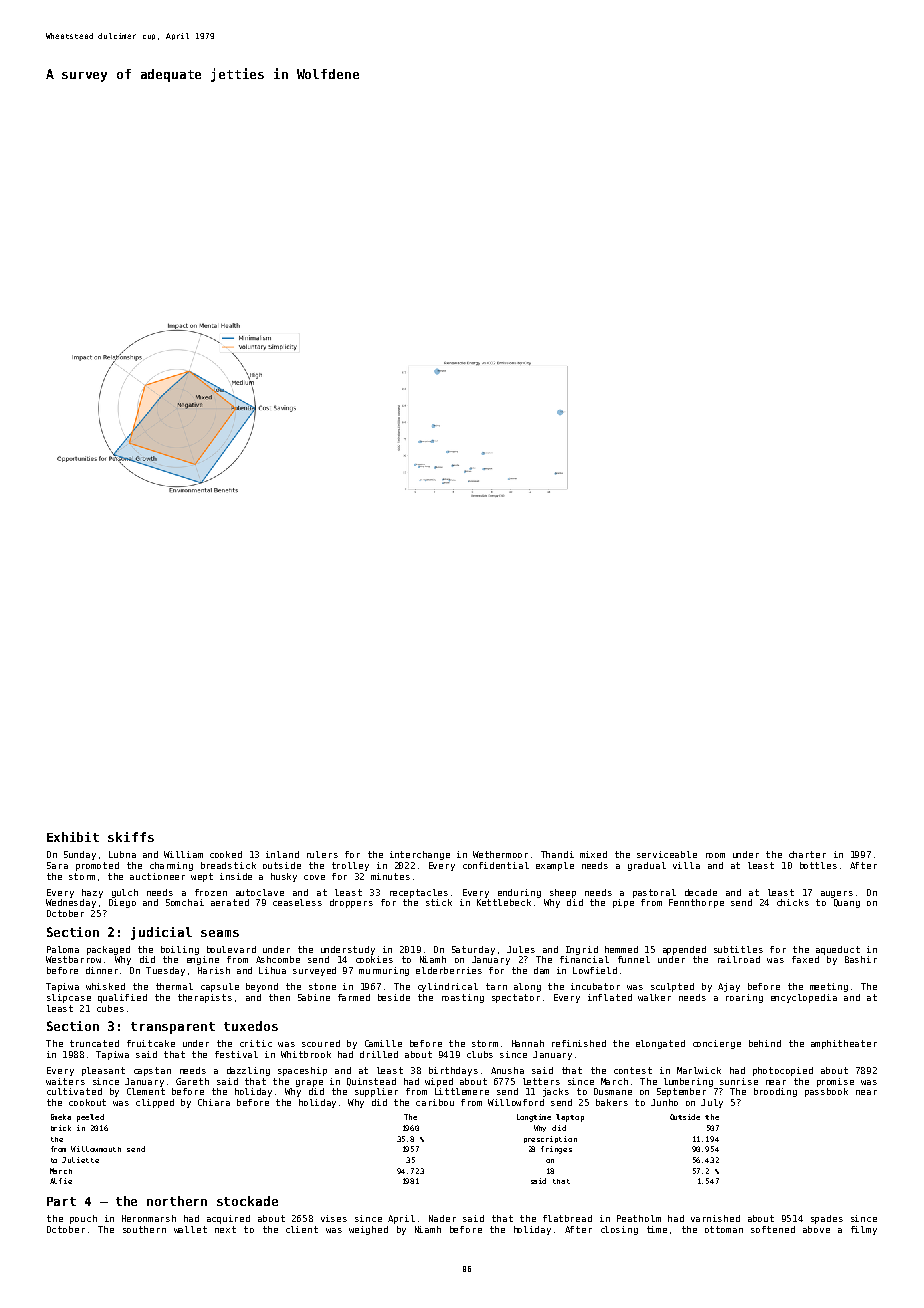 Image resolution: width=924 pixels, height=1308 pixels. What do you see at coordinates (322, 854) in the page?
I see `rulers` at bounding box center [322, 854].
